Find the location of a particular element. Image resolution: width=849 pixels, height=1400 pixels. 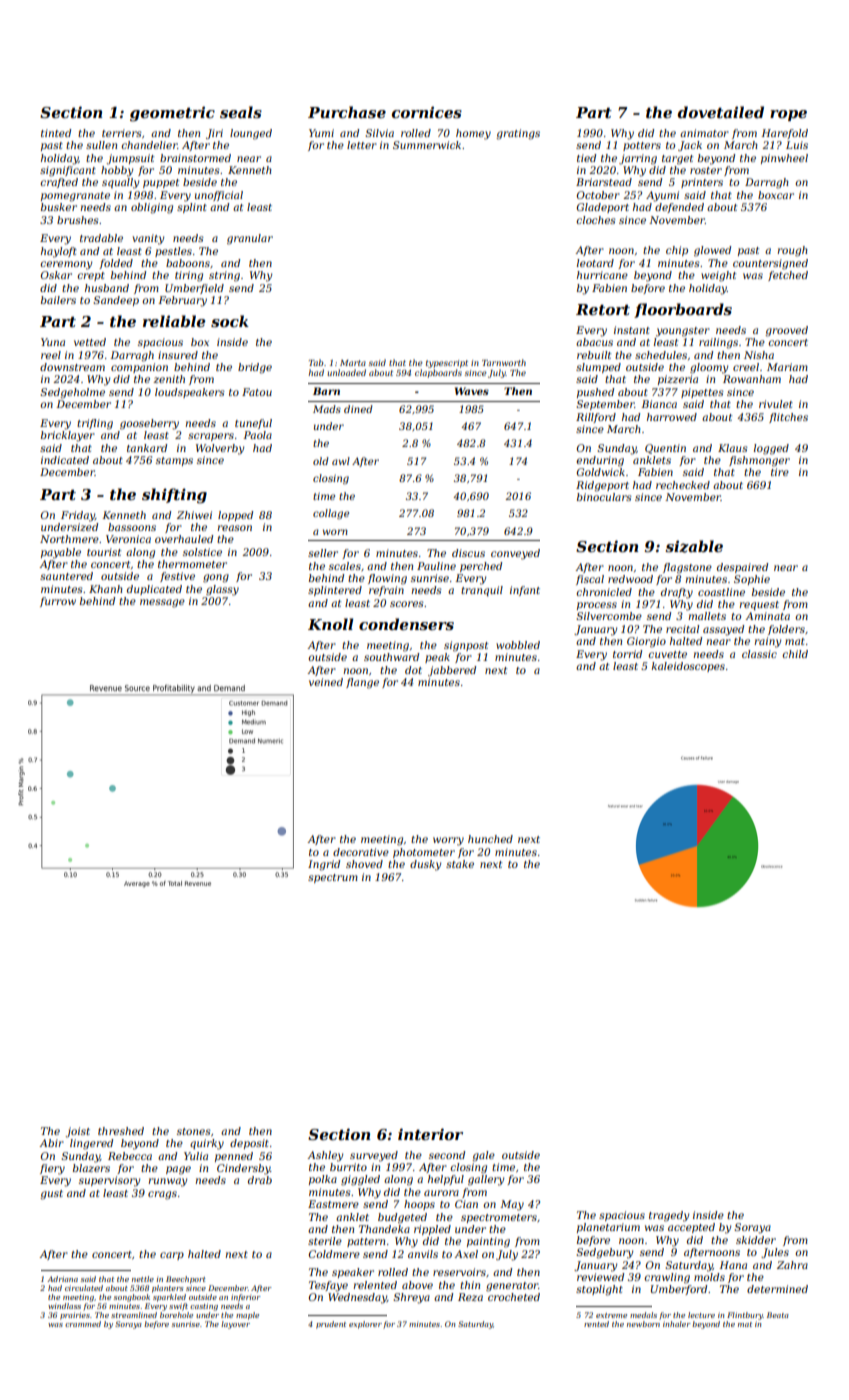

Pauline is located at coordinates (436, 566).
